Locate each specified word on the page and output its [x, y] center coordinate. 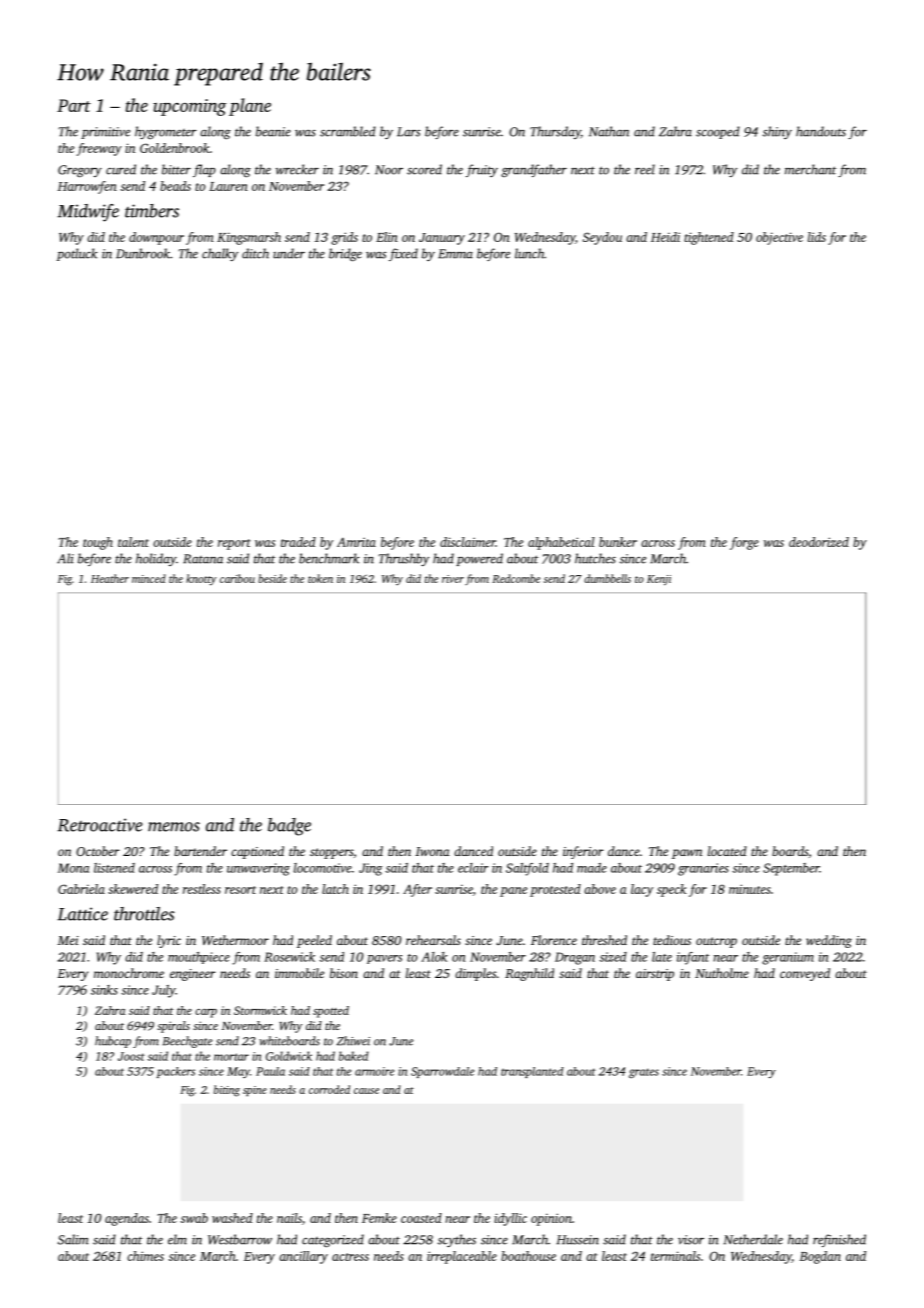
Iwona [432, 851]
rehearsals [433, 940]
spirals [173, 1027]
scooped [718, 132]
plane [250, 107]
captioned [257, 852]
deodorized [819, 542]
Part [74, 105]
